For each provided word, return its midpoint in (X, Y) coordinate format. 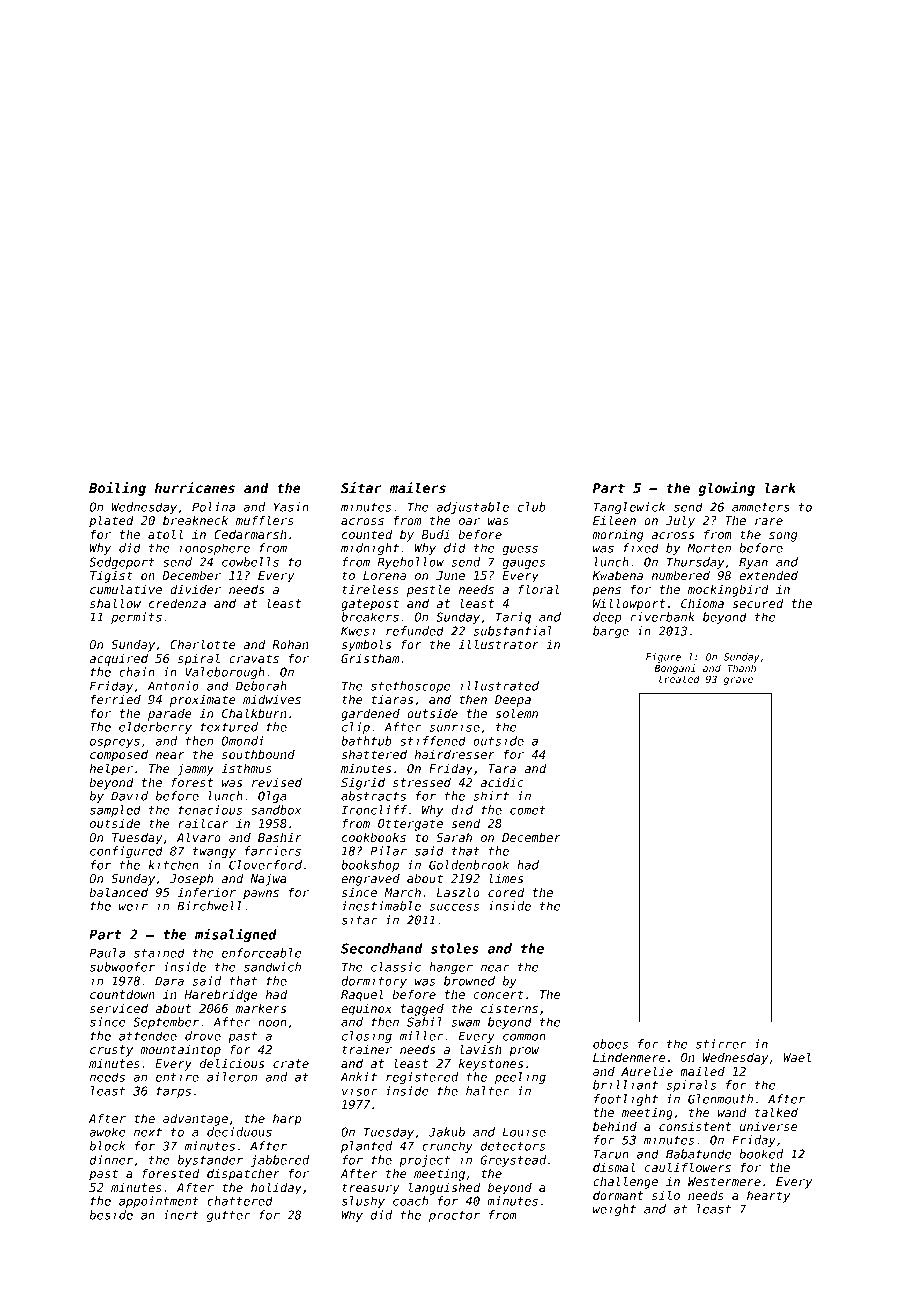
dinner (111, 1160)
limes (506, 878)
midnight (370, 549)
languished (444, 1188)
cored (506, 892)
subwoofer (122, 967)
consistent (695, 1126)
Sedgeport (122, 563)
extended (768, 575)
